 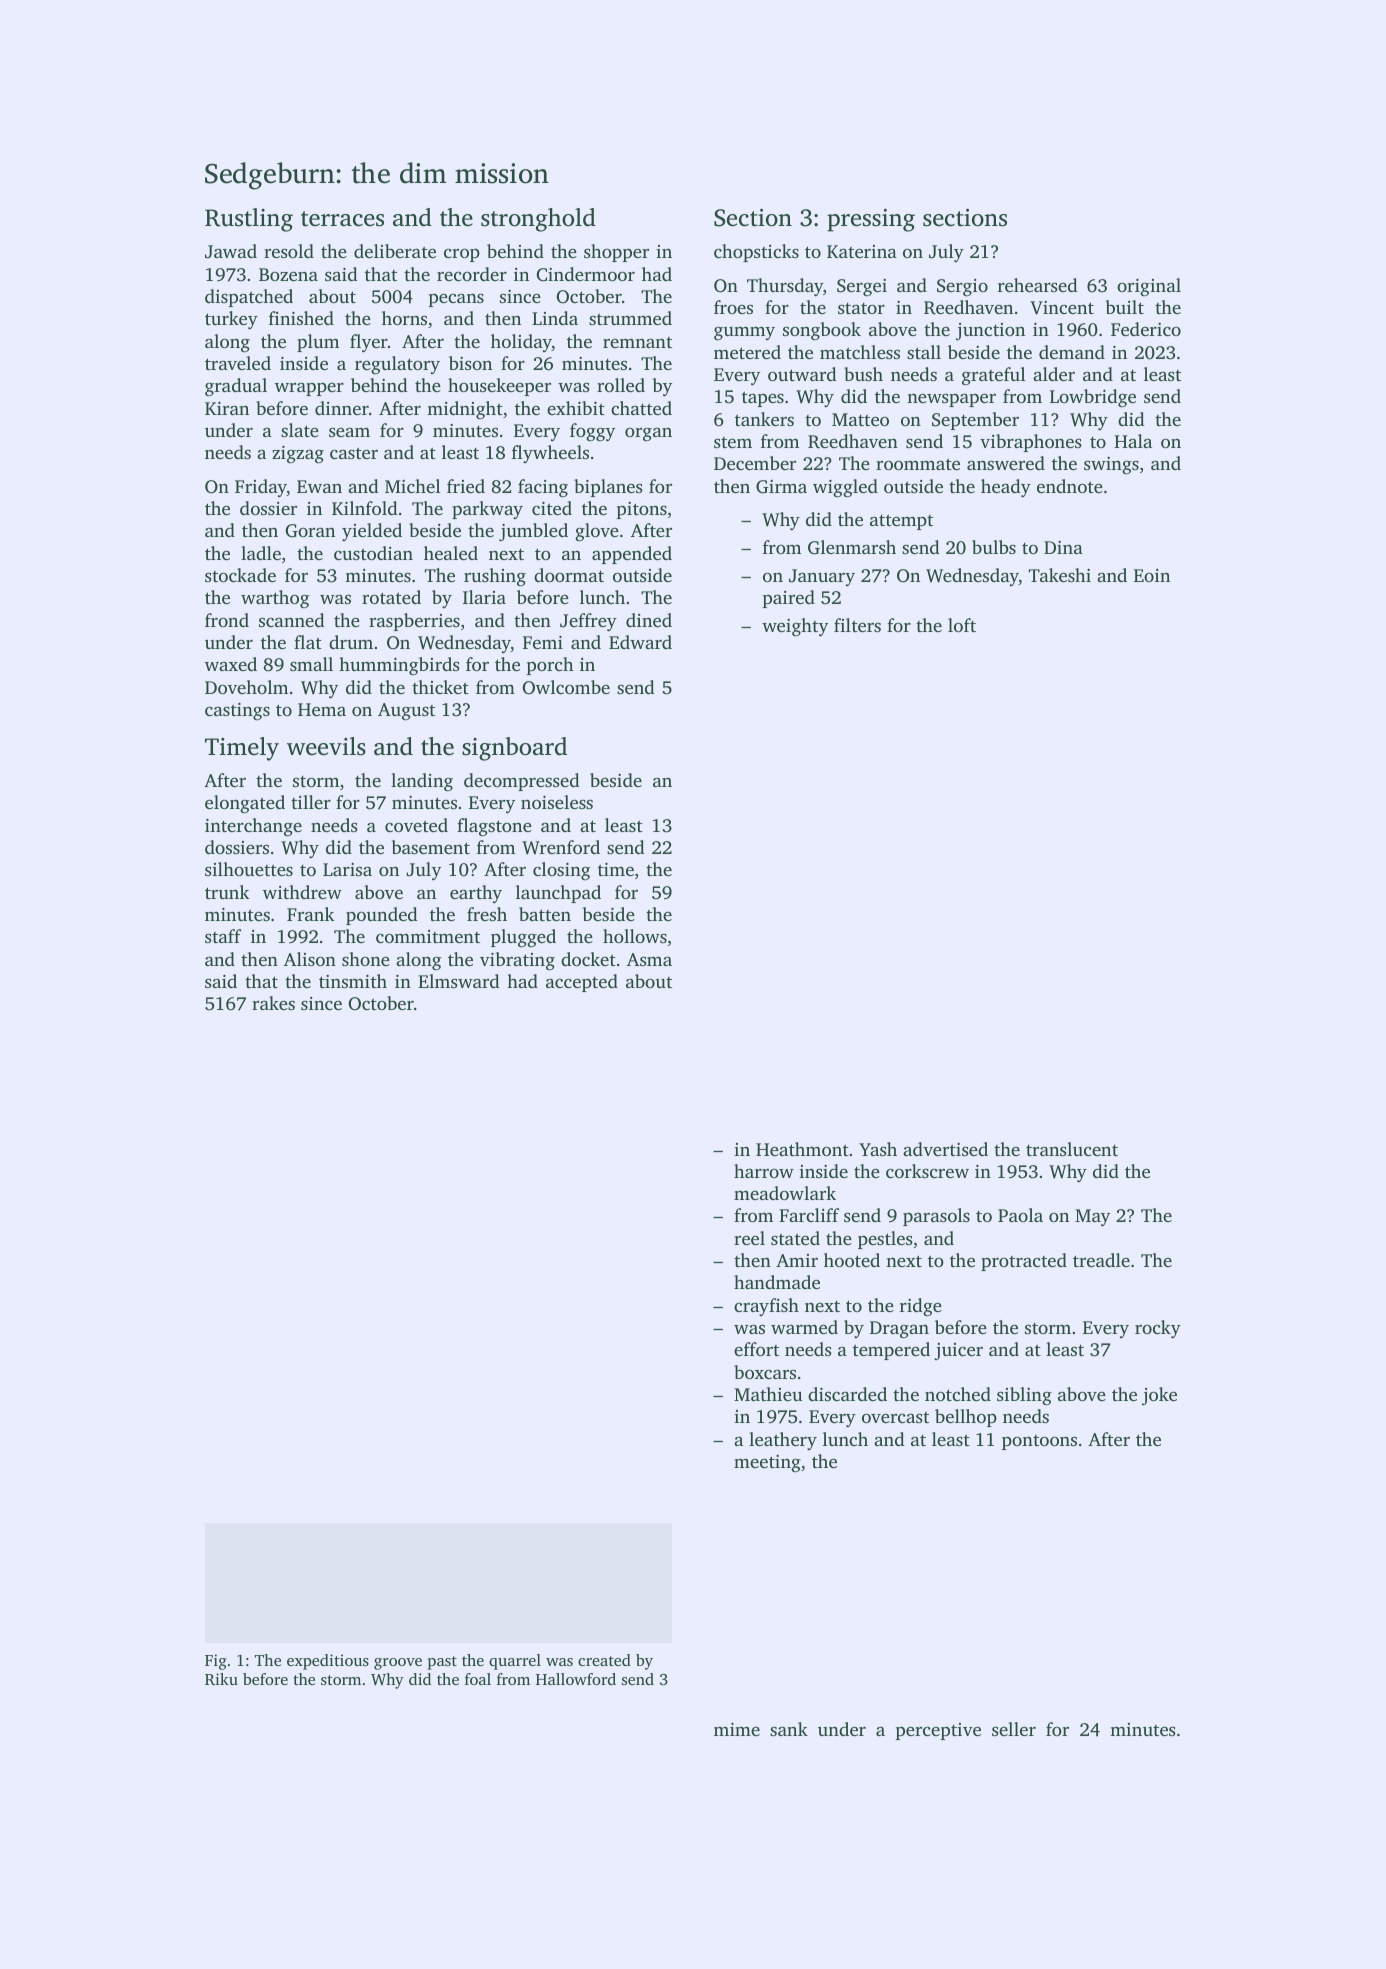 I want to click on Asma, so click(x=649, y=959).
